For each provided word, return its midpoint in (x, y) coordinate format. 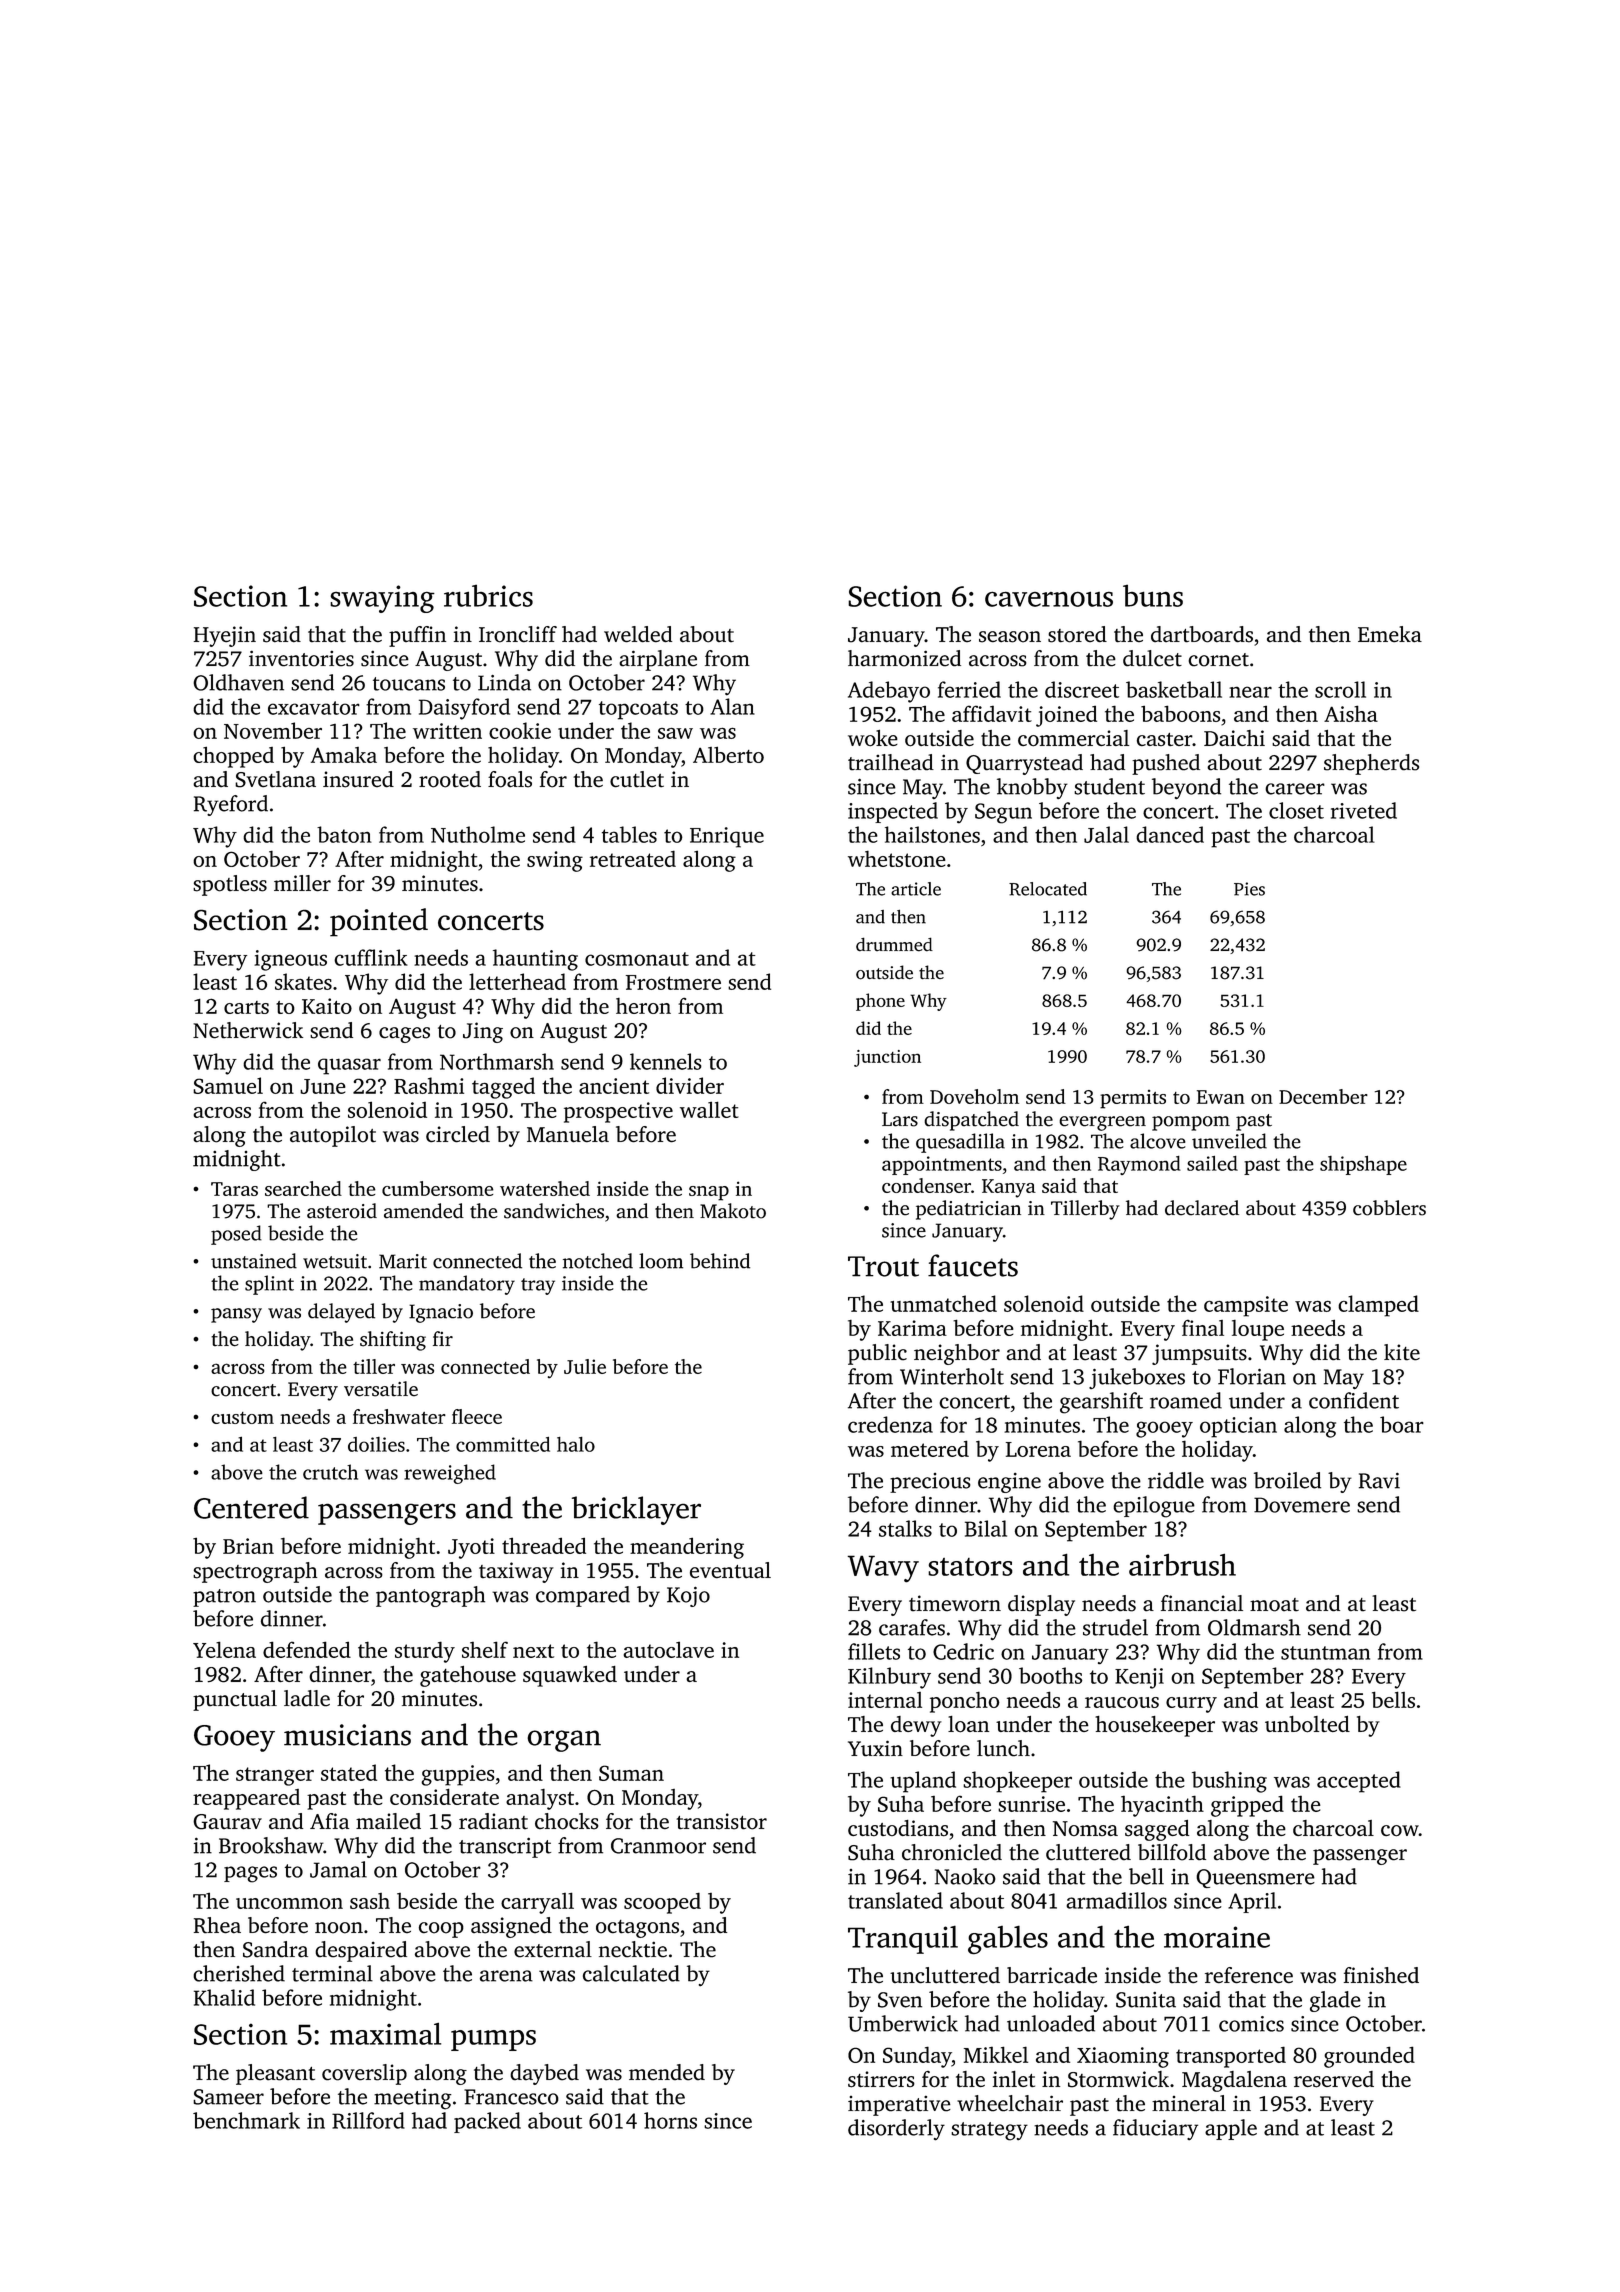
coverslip (364, 2074)
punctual (235, 1700)
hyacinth (1162, 1806)
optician (1238, 1427)
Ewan (1221, 1097)
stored (1077, 634)
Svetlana (275, 779)
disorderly (896, 2130)
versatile (381, 1389)
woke (873, 738)
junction (887, 1058)
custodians (898, 1828)
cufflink (371, 957)
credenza (890, 1424)
